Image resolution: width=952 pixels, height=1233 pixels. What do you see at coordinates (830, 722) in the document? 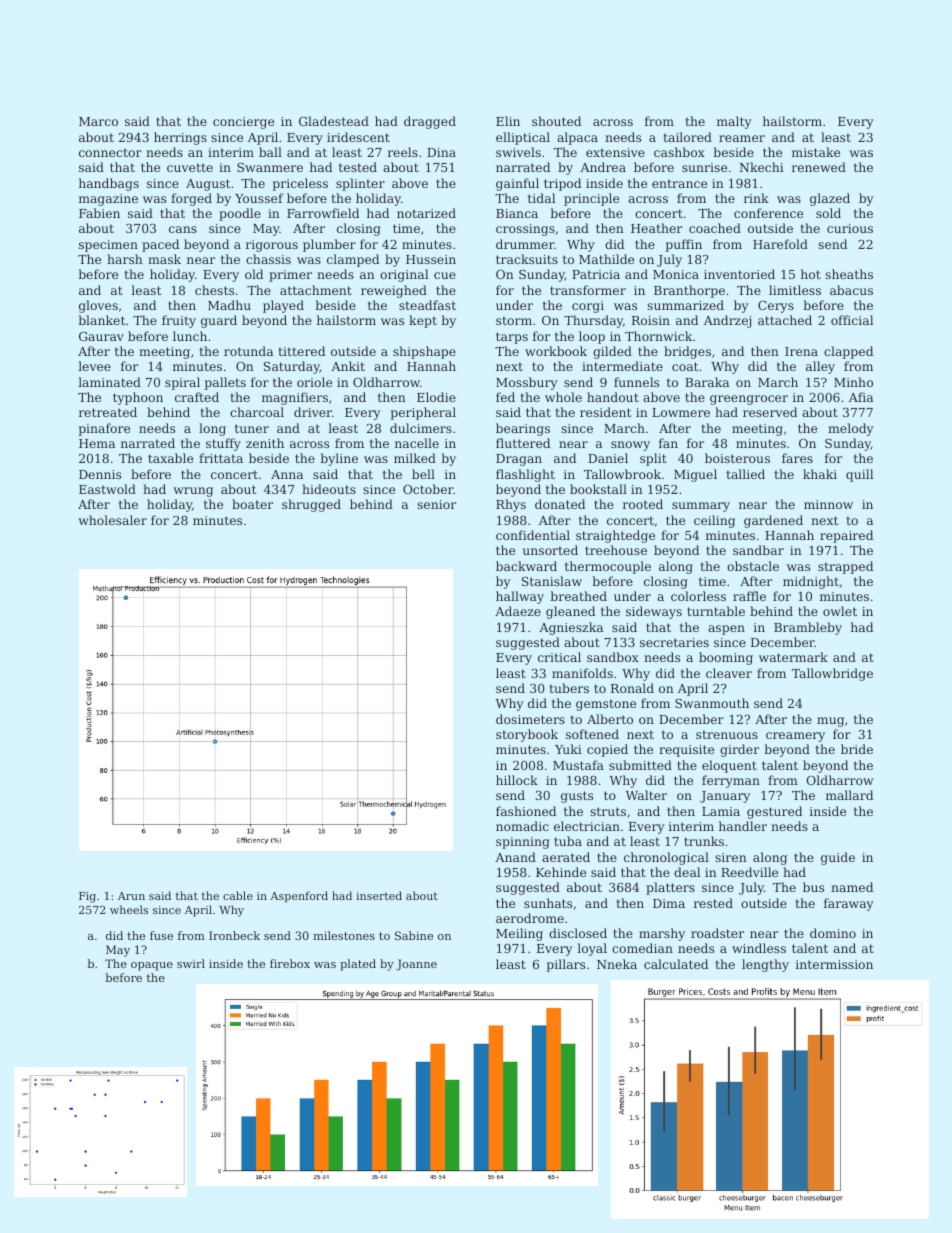
I see `mug` at bounding box center [830, 722].
